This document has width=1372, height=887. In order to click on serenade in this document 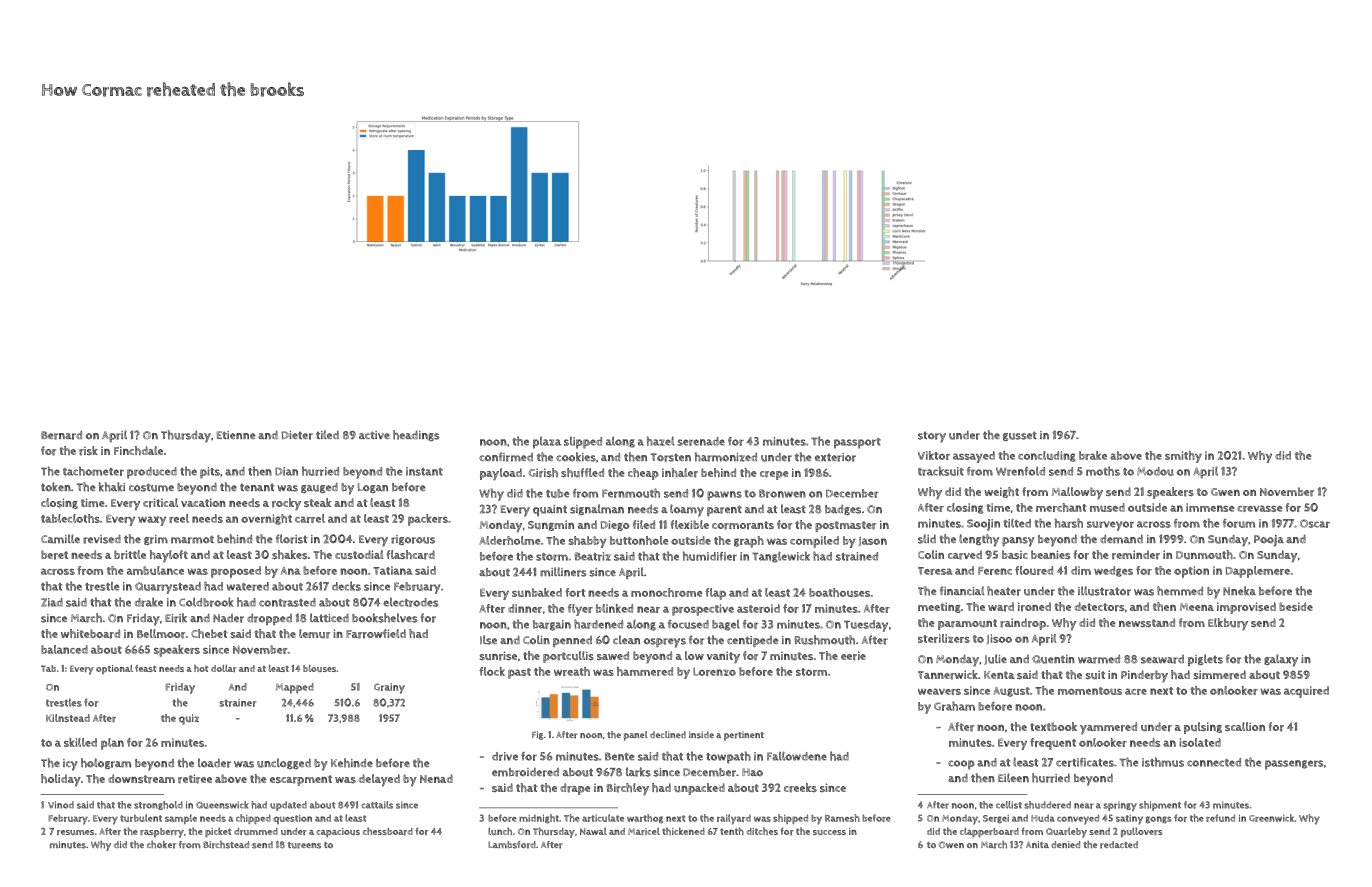, I will do `click(701, 441)`.
